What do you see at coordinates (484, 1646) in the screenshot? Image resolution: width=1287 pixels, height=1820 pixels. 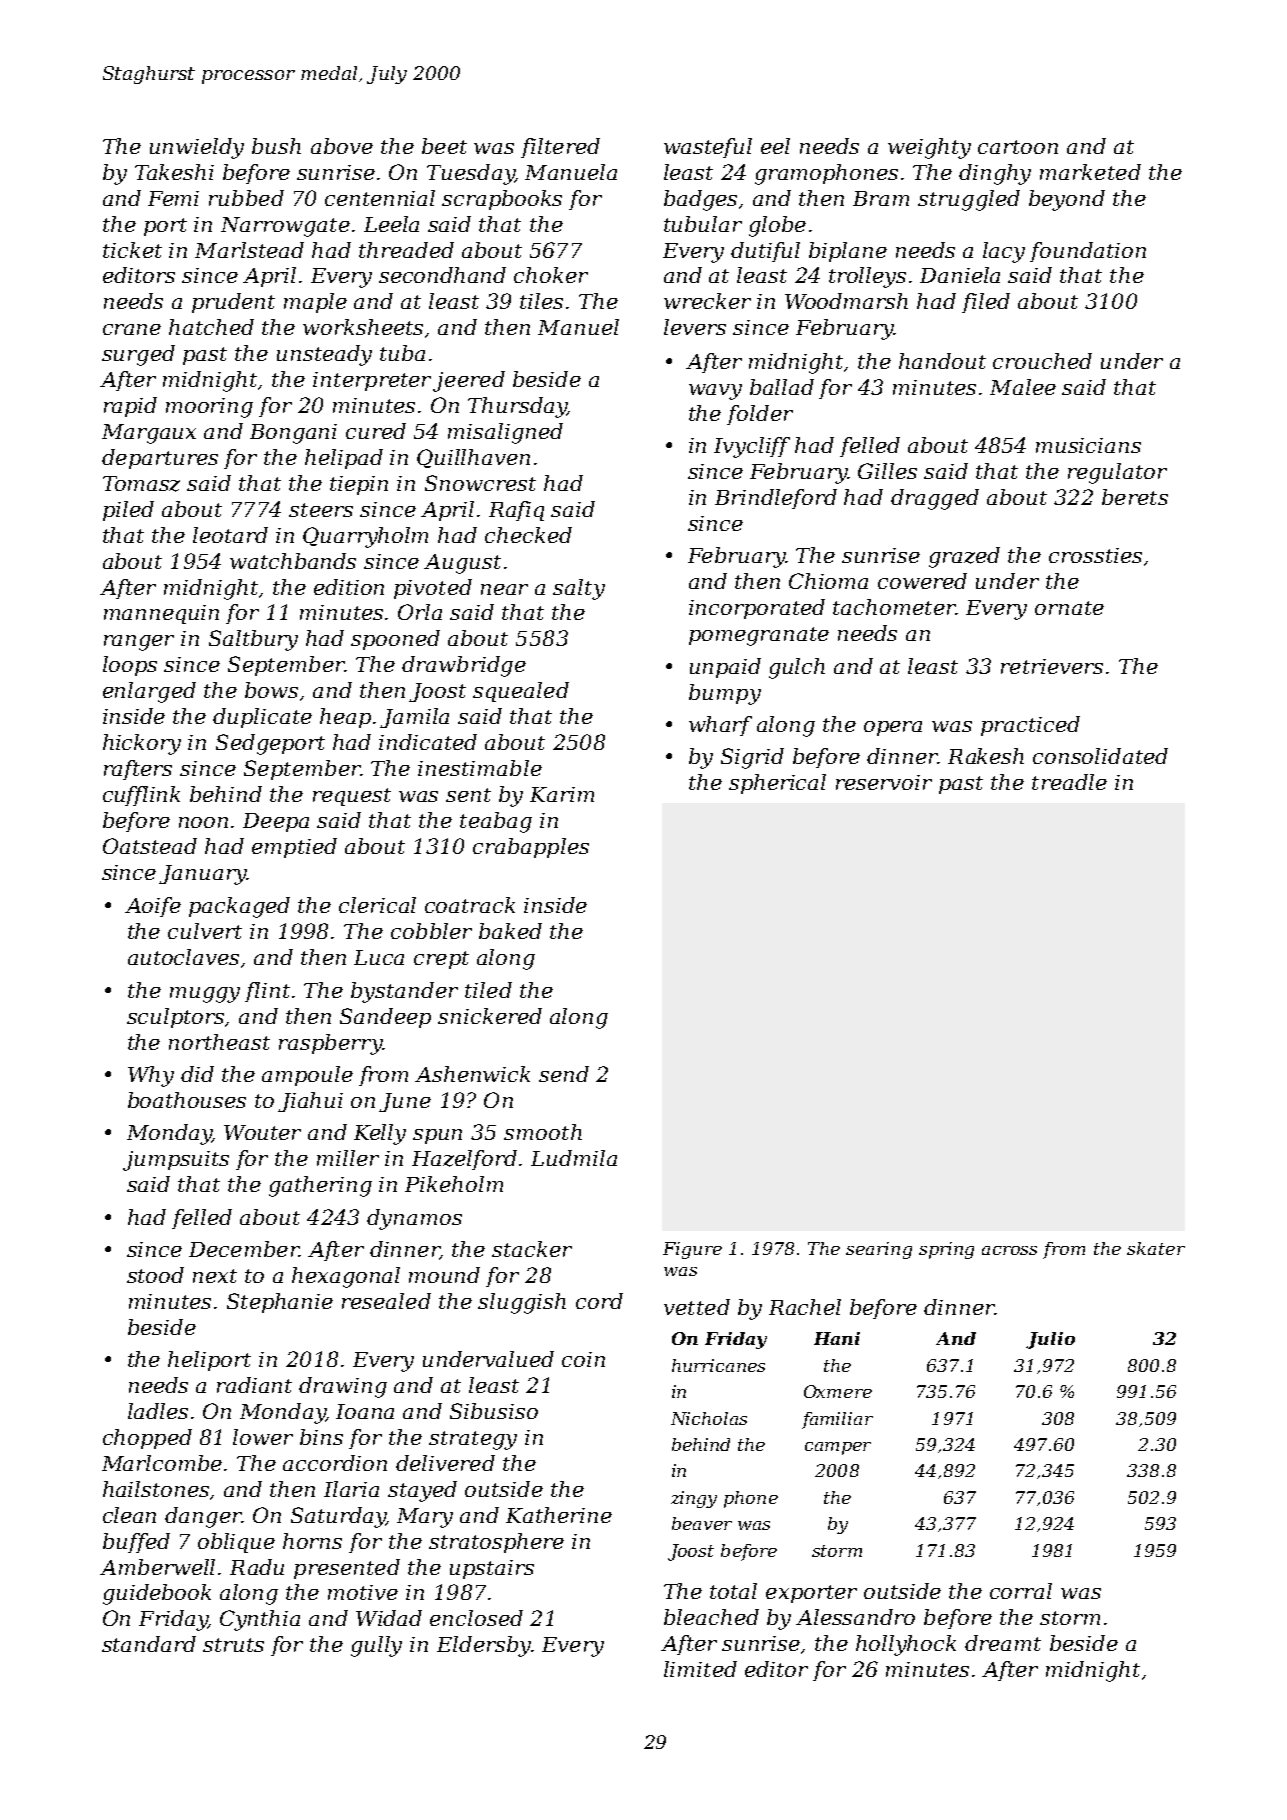 I see `Eldersby` at bounding box center [484, 1646].
